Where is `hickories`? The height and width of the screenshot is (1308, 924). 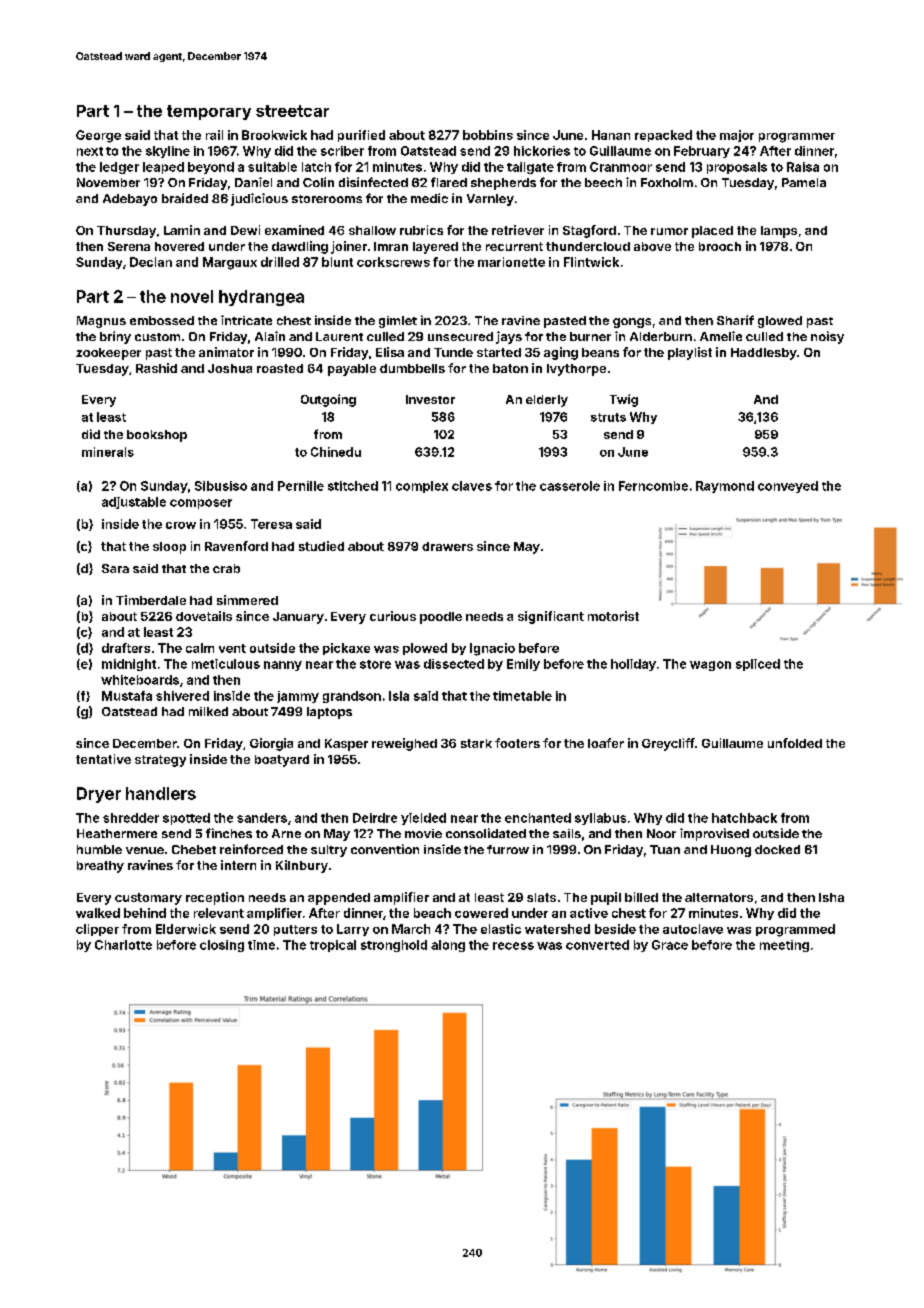
hickories is located at coordinates (542, 151).
